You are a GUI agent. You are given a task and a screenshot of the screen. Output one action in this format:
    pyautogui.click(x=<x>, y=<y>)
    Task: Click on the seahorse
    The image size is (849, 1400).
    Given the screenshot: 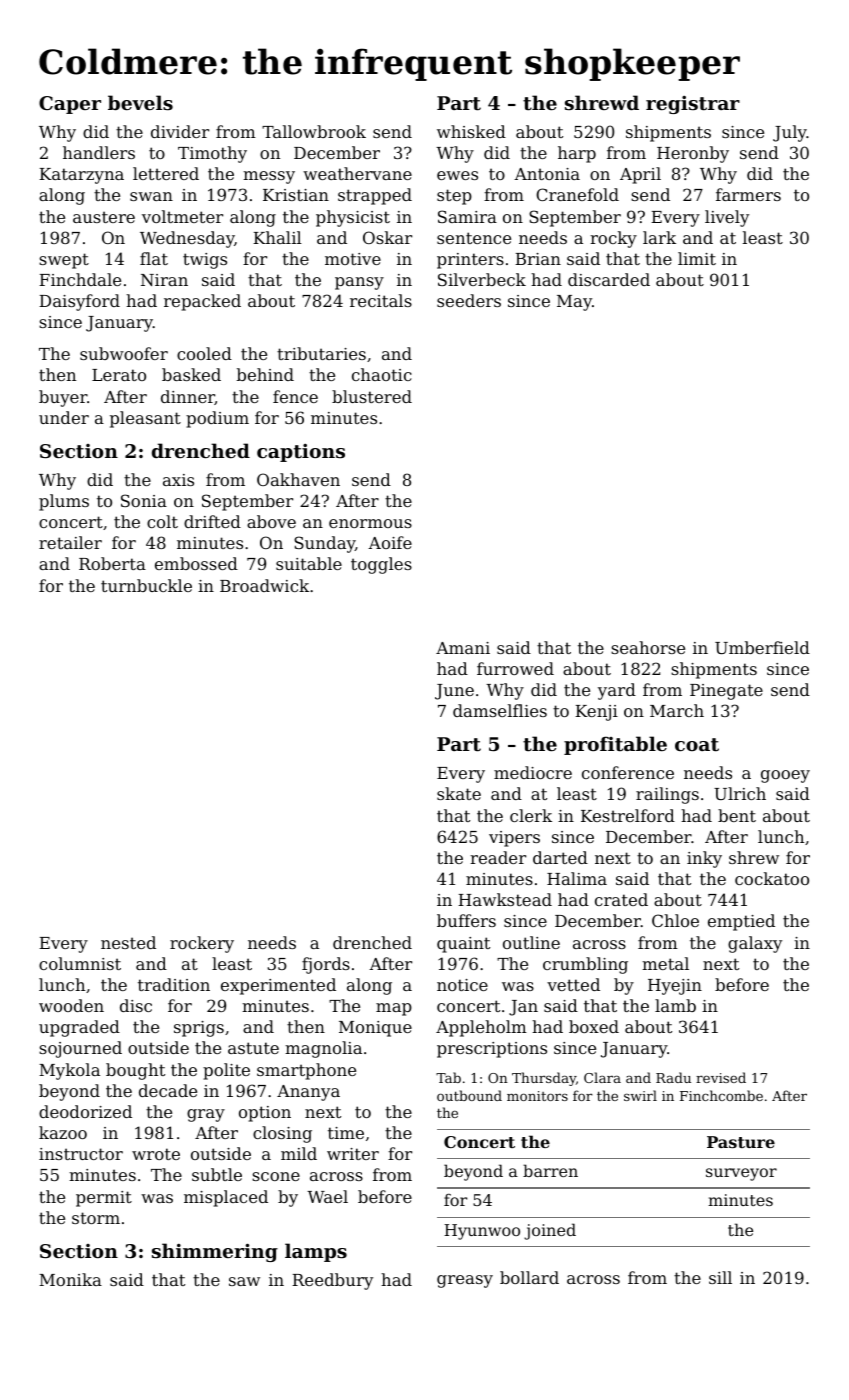 What is the action you would take?
    pyautogui.click(x=648, y=647)
